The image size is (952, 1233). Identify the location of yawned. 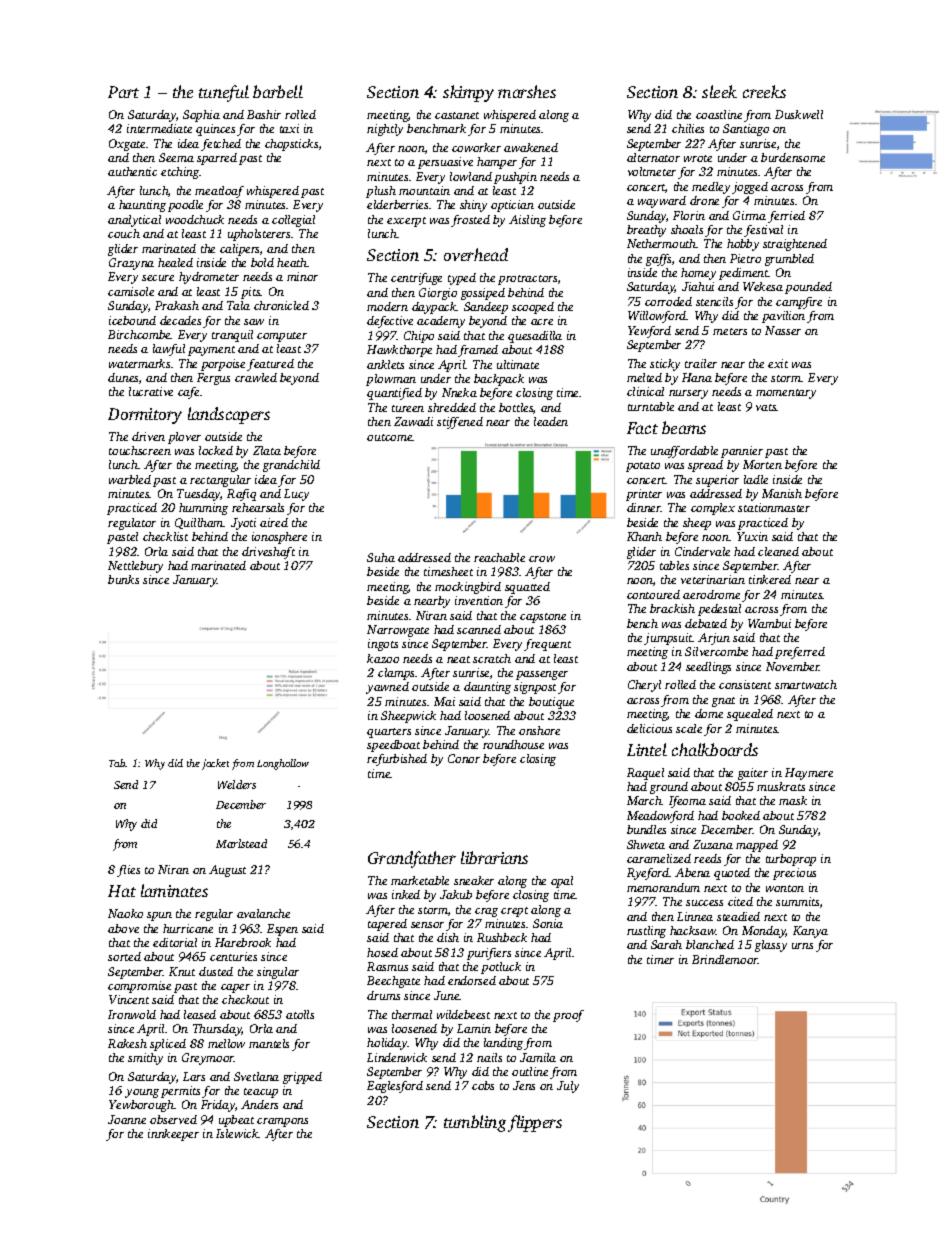
(387, 688).
